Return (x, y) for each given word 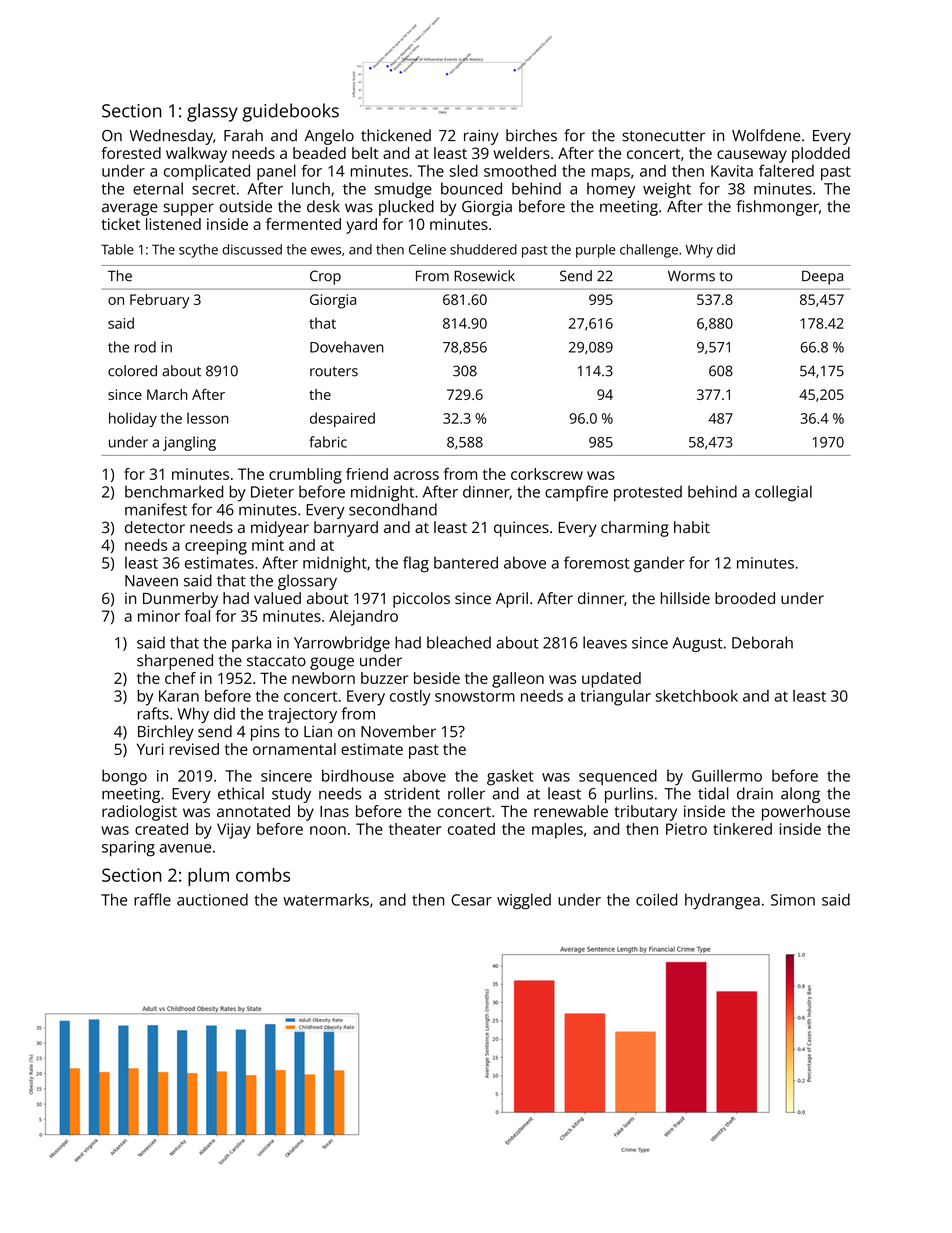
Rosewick (484, 276)
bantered (466, 562)
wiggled (524, 901)
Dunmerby (180, 600)
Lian (318, 732)
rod (145, 347)
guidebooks (290, 112)
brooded (745, 598)
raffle (152, 899)
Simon (793, 900)
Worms (691, 276)
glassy (212, 112)
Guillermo (727, 775)
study (291, 795)
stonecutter (663, 136)
